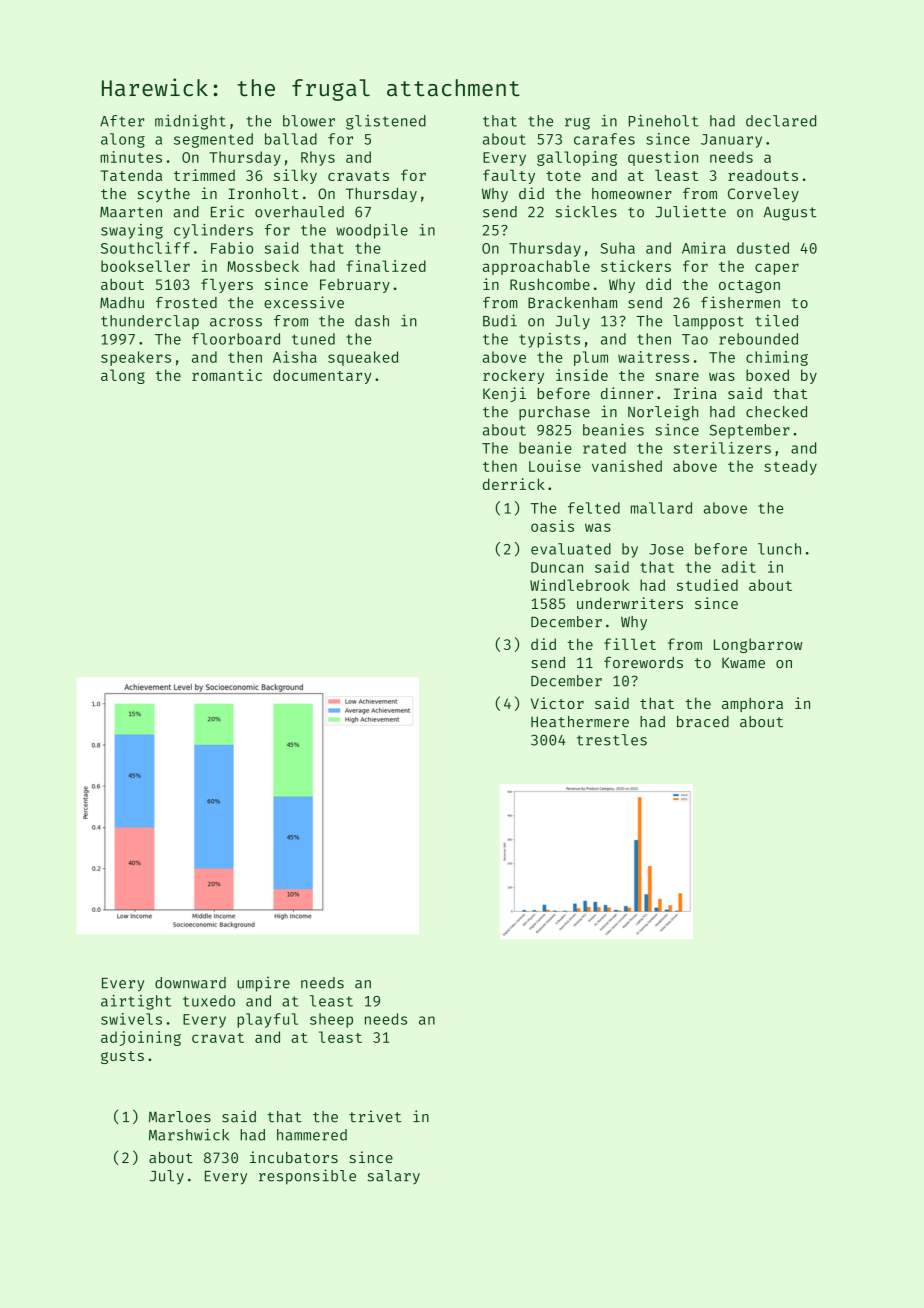 This screenshot has width=924, height=1308. Describe the element at coordinates (677, 376) in the screenshot. I see `snare` at that location.
